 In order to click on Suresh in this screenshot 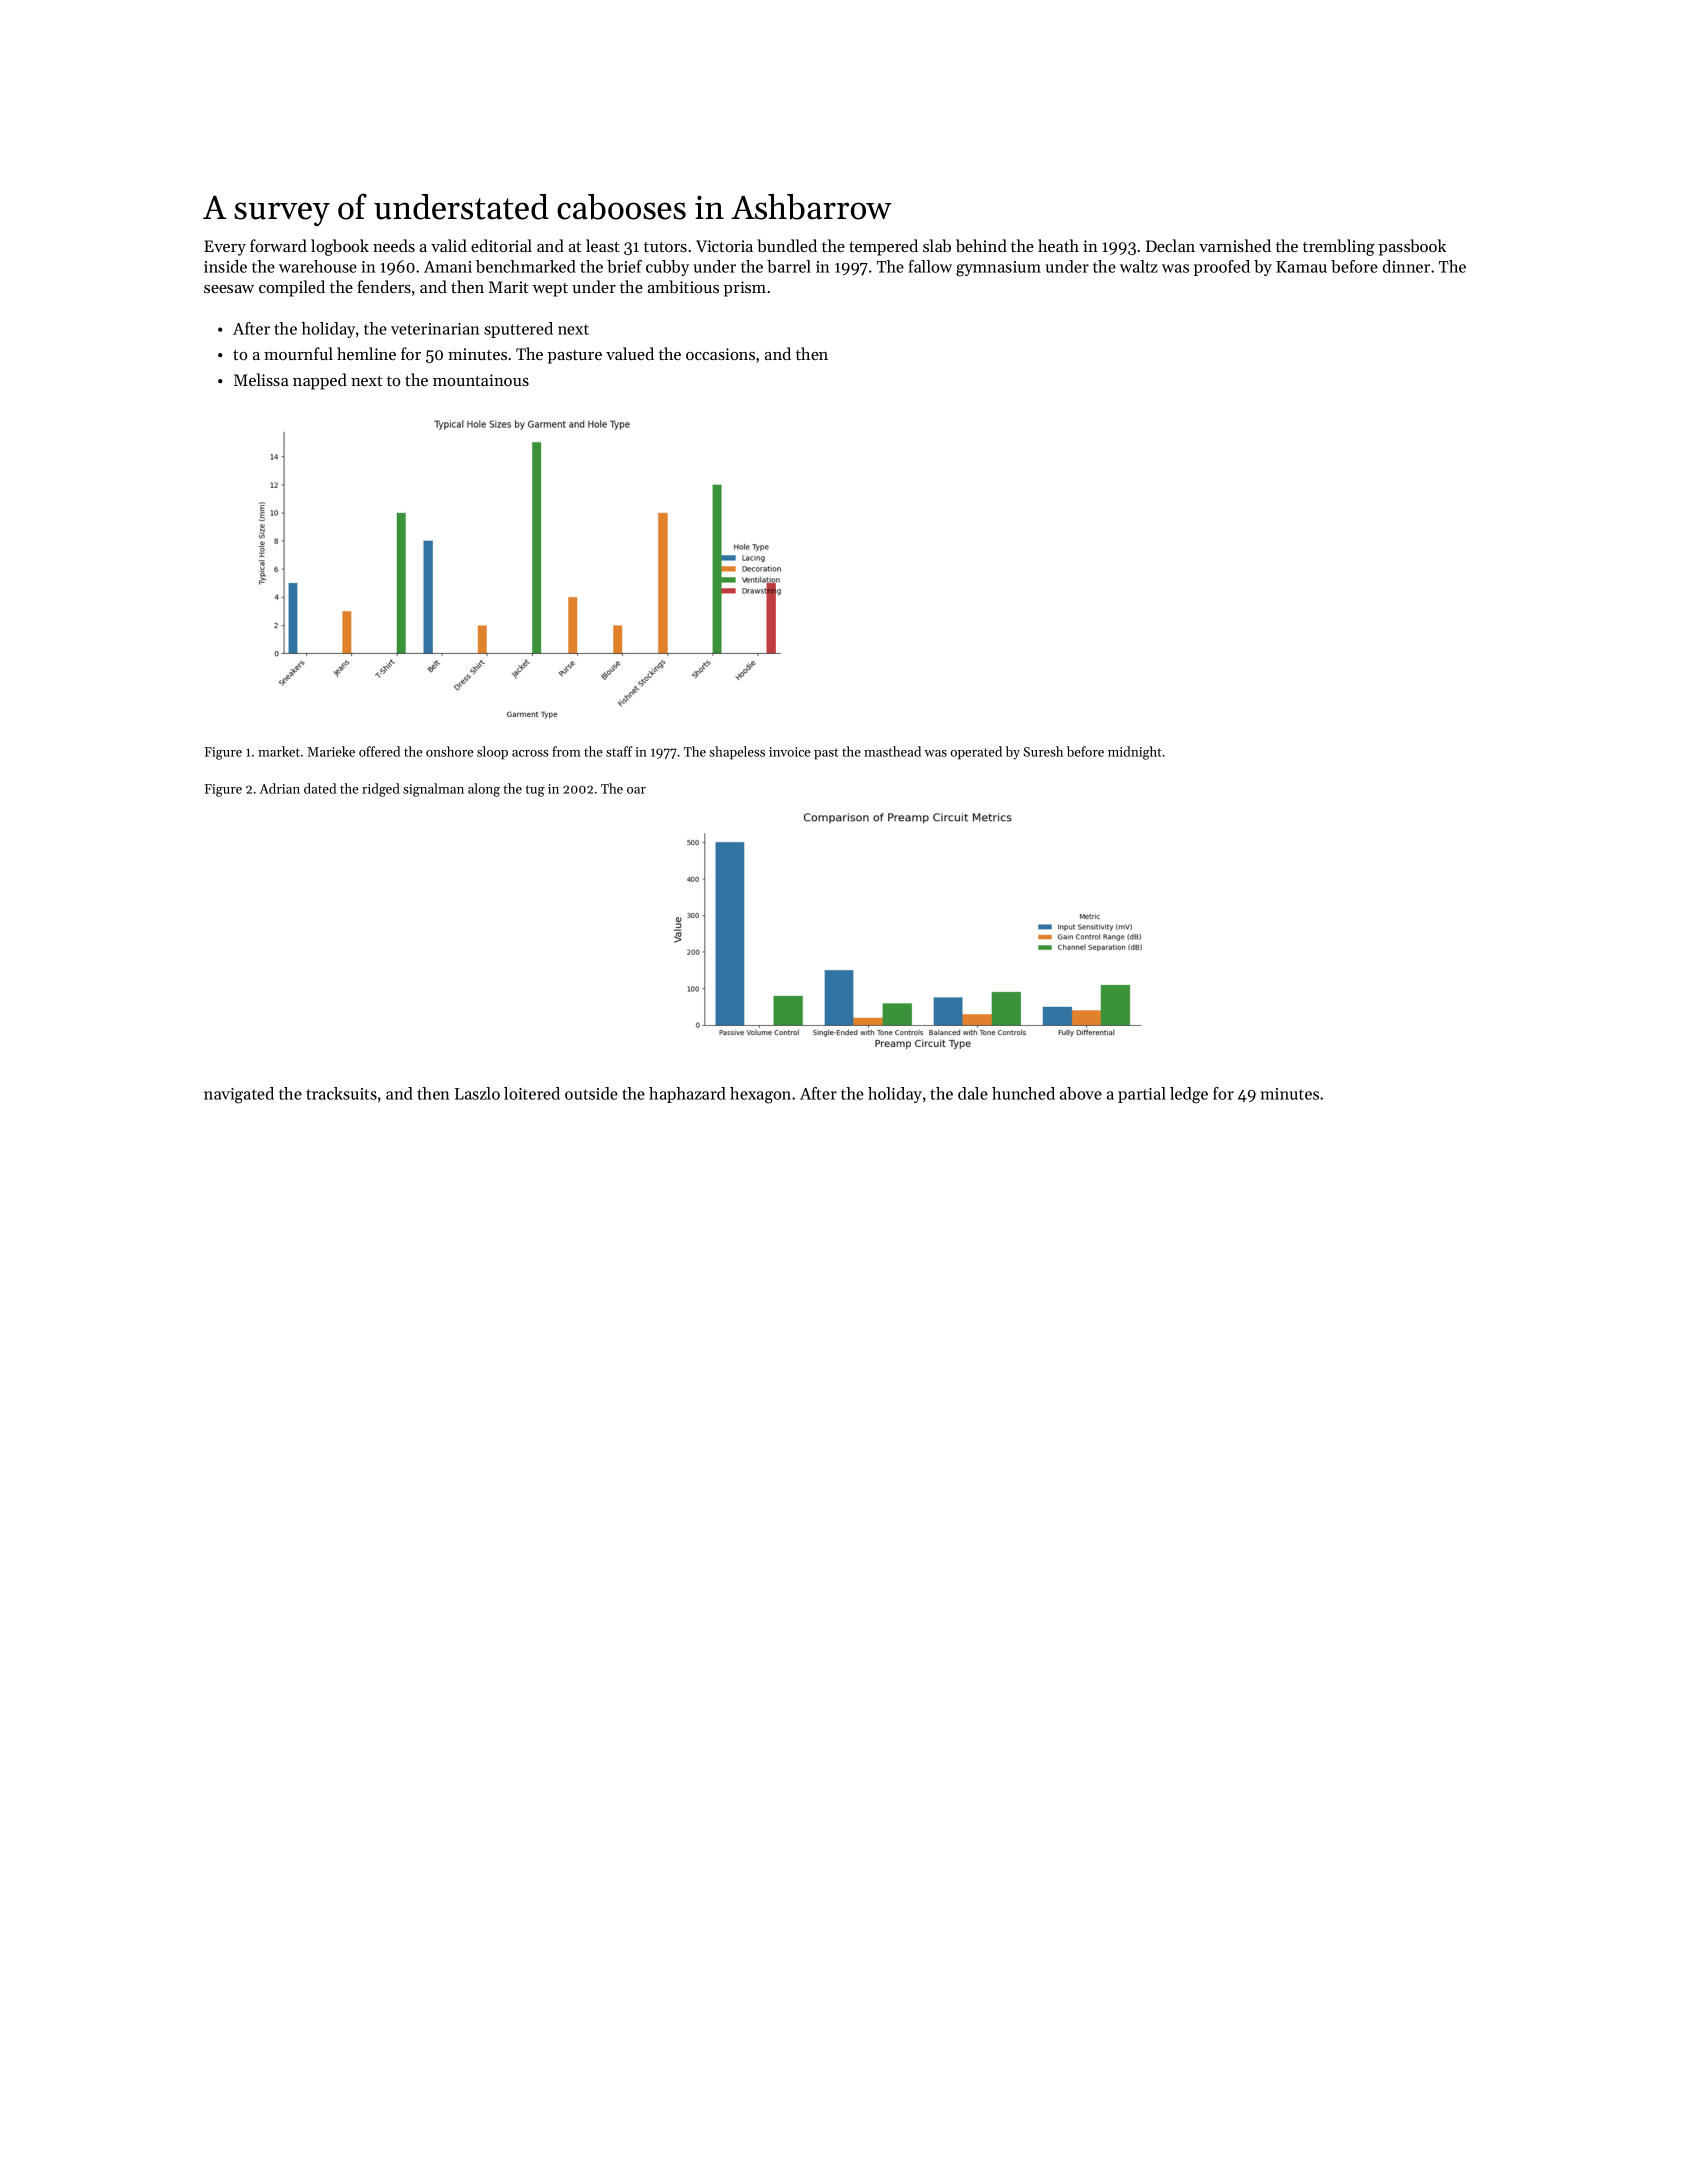, I will do `click(1043, 751)`.
